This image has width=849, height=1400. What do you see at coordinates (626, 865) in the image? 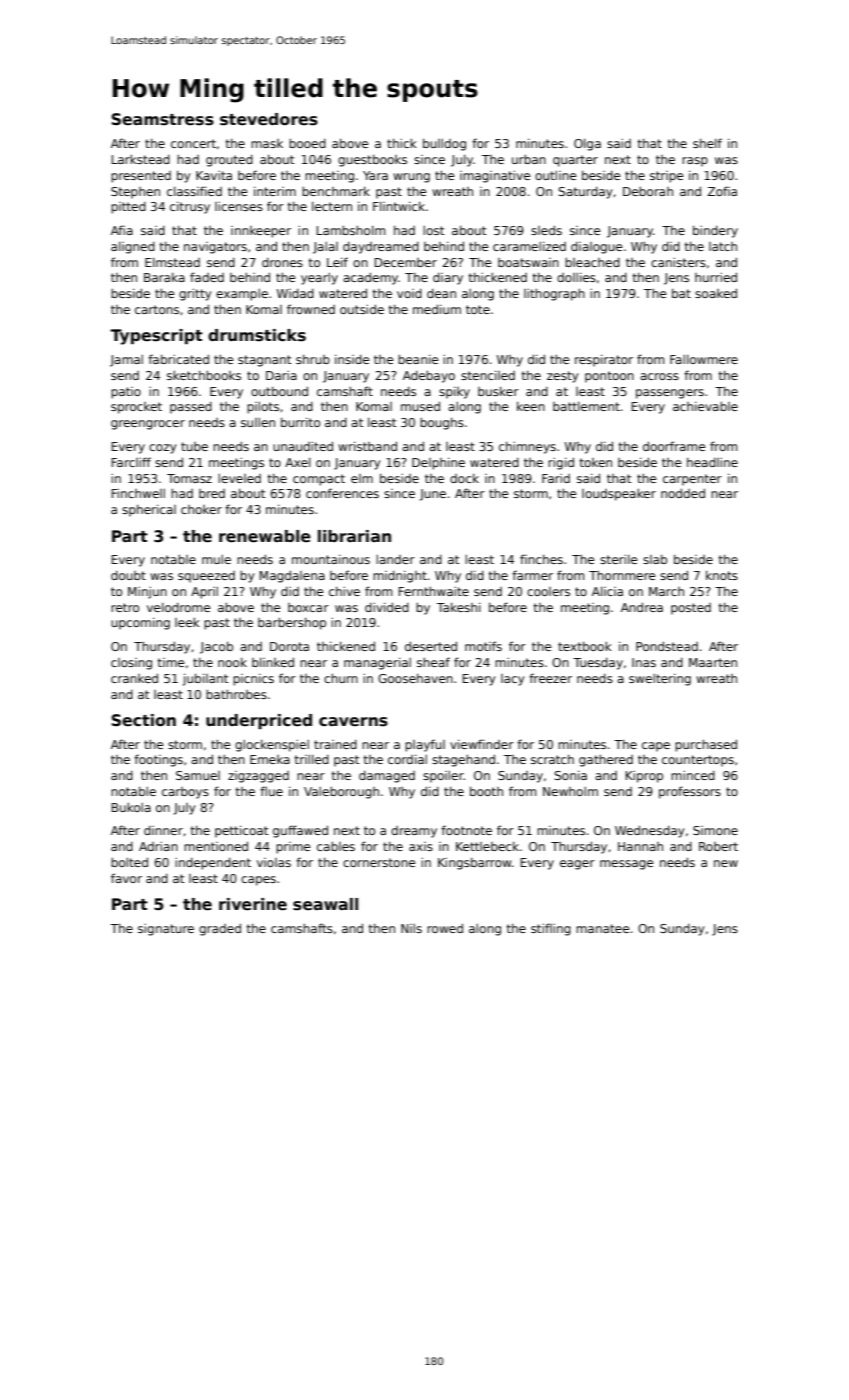
I see `message` at bounding box center [626, 865].
